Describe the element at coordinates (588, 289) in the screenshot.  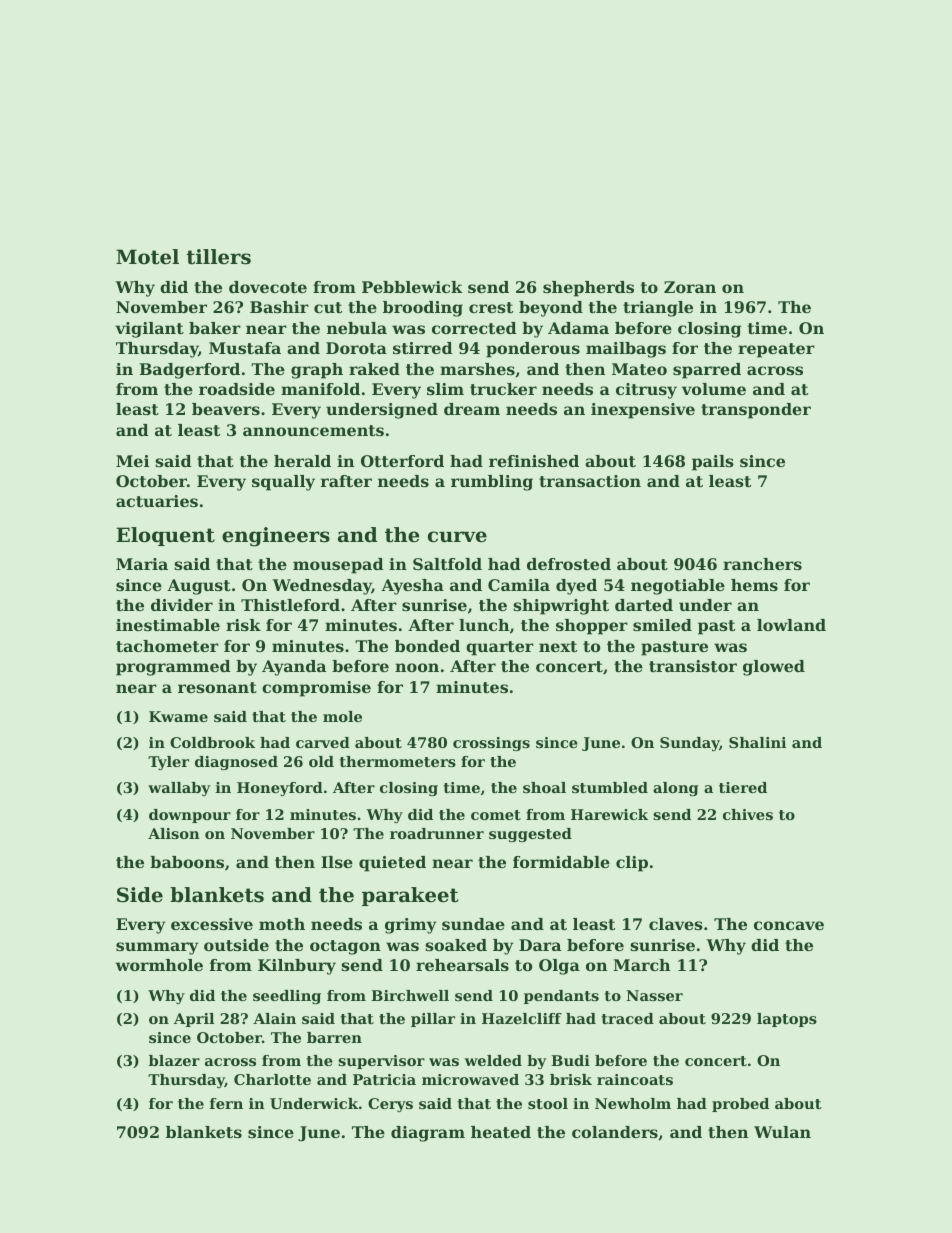
I see `shepherds` at that location.
